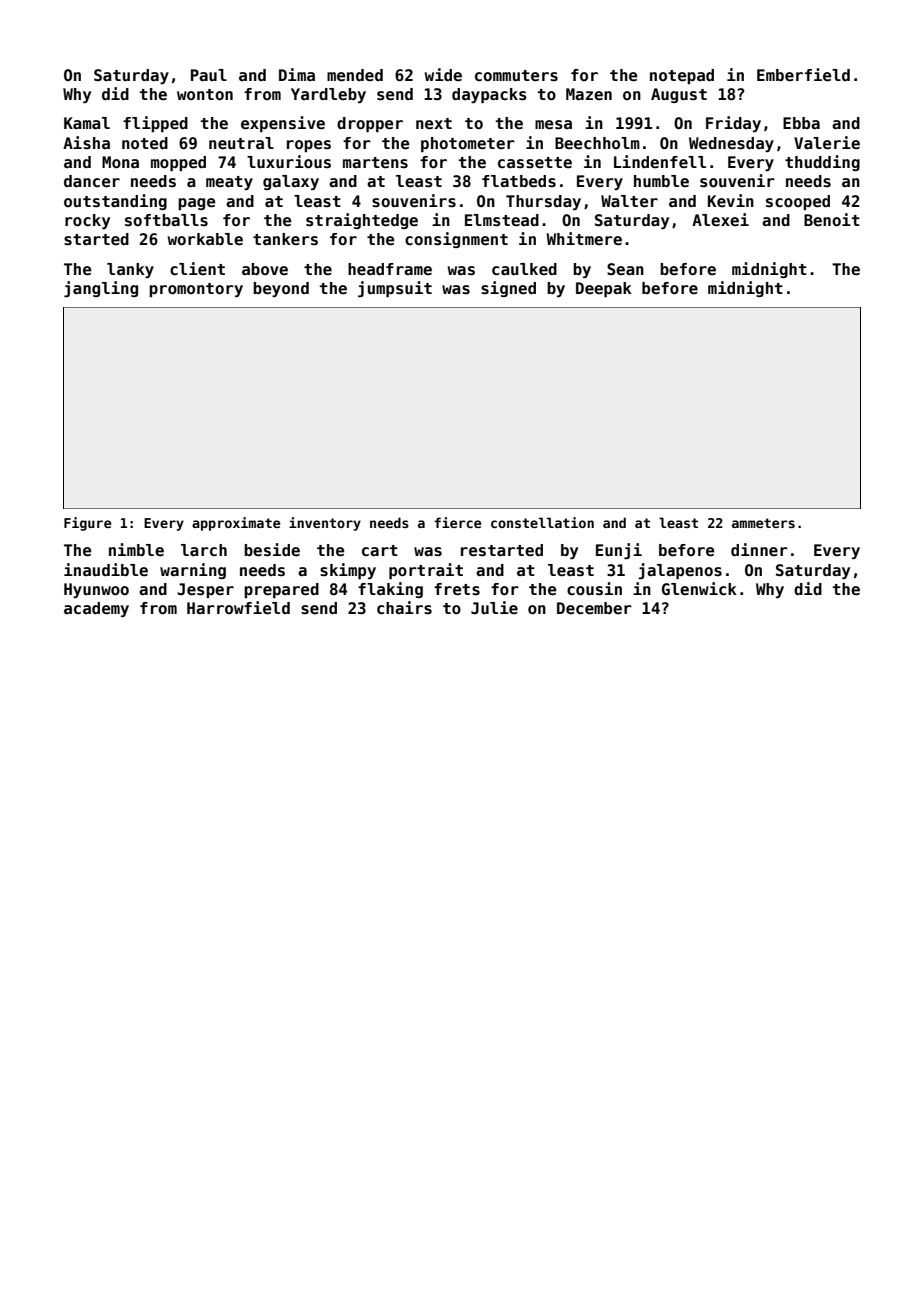 The image size is (924, 1314). What do you see at coordinates (832, 220) in the screenshot?
I see `Benoit` at bounding box center [832, 220].
